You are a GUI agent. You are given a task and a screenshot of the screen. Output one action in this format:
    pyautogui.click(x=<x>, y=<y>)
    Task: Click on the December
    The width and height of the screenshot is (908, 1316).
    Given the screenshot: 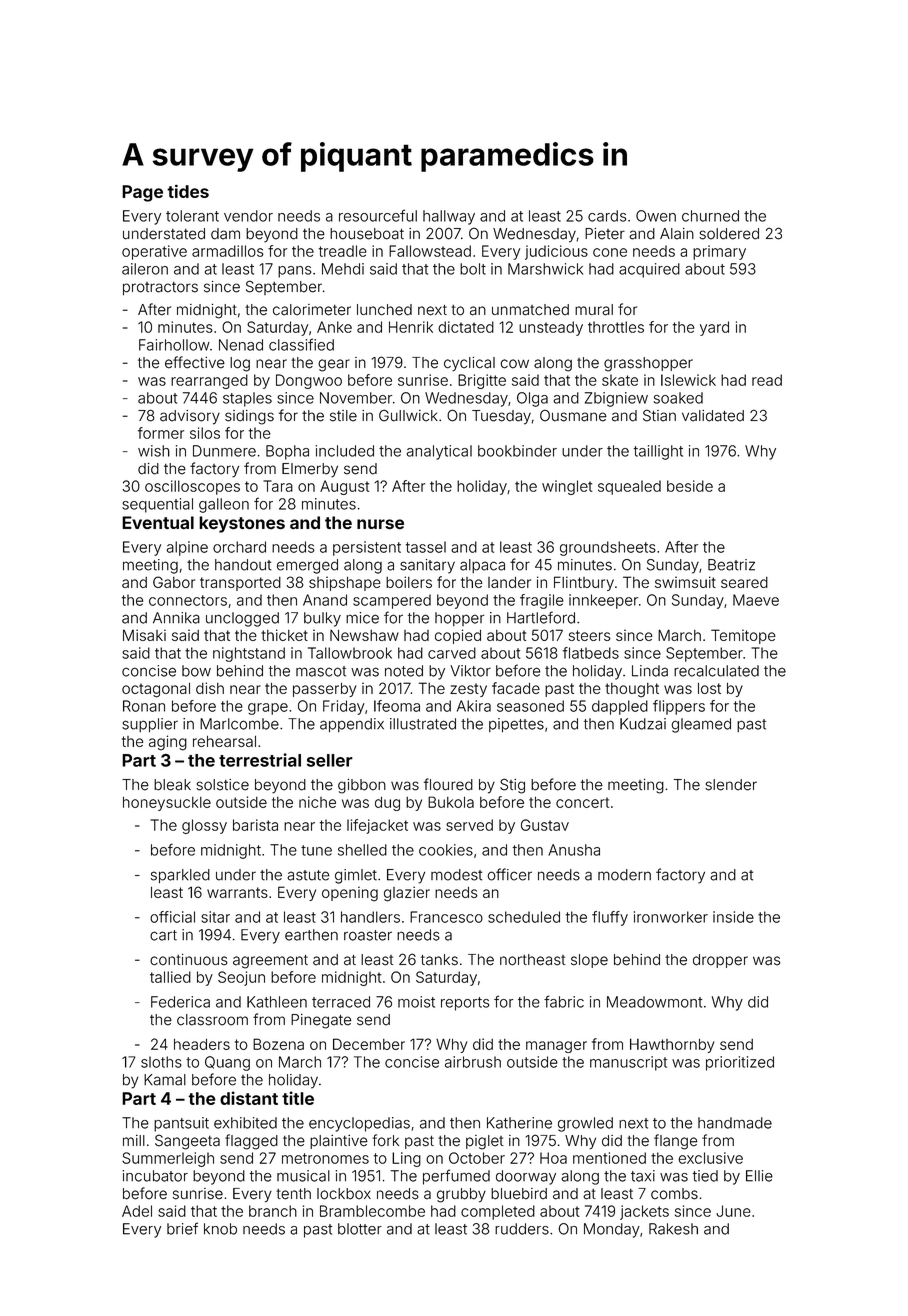 What is the action you would take?
    pyautogui.click(x=369, y=1044)
